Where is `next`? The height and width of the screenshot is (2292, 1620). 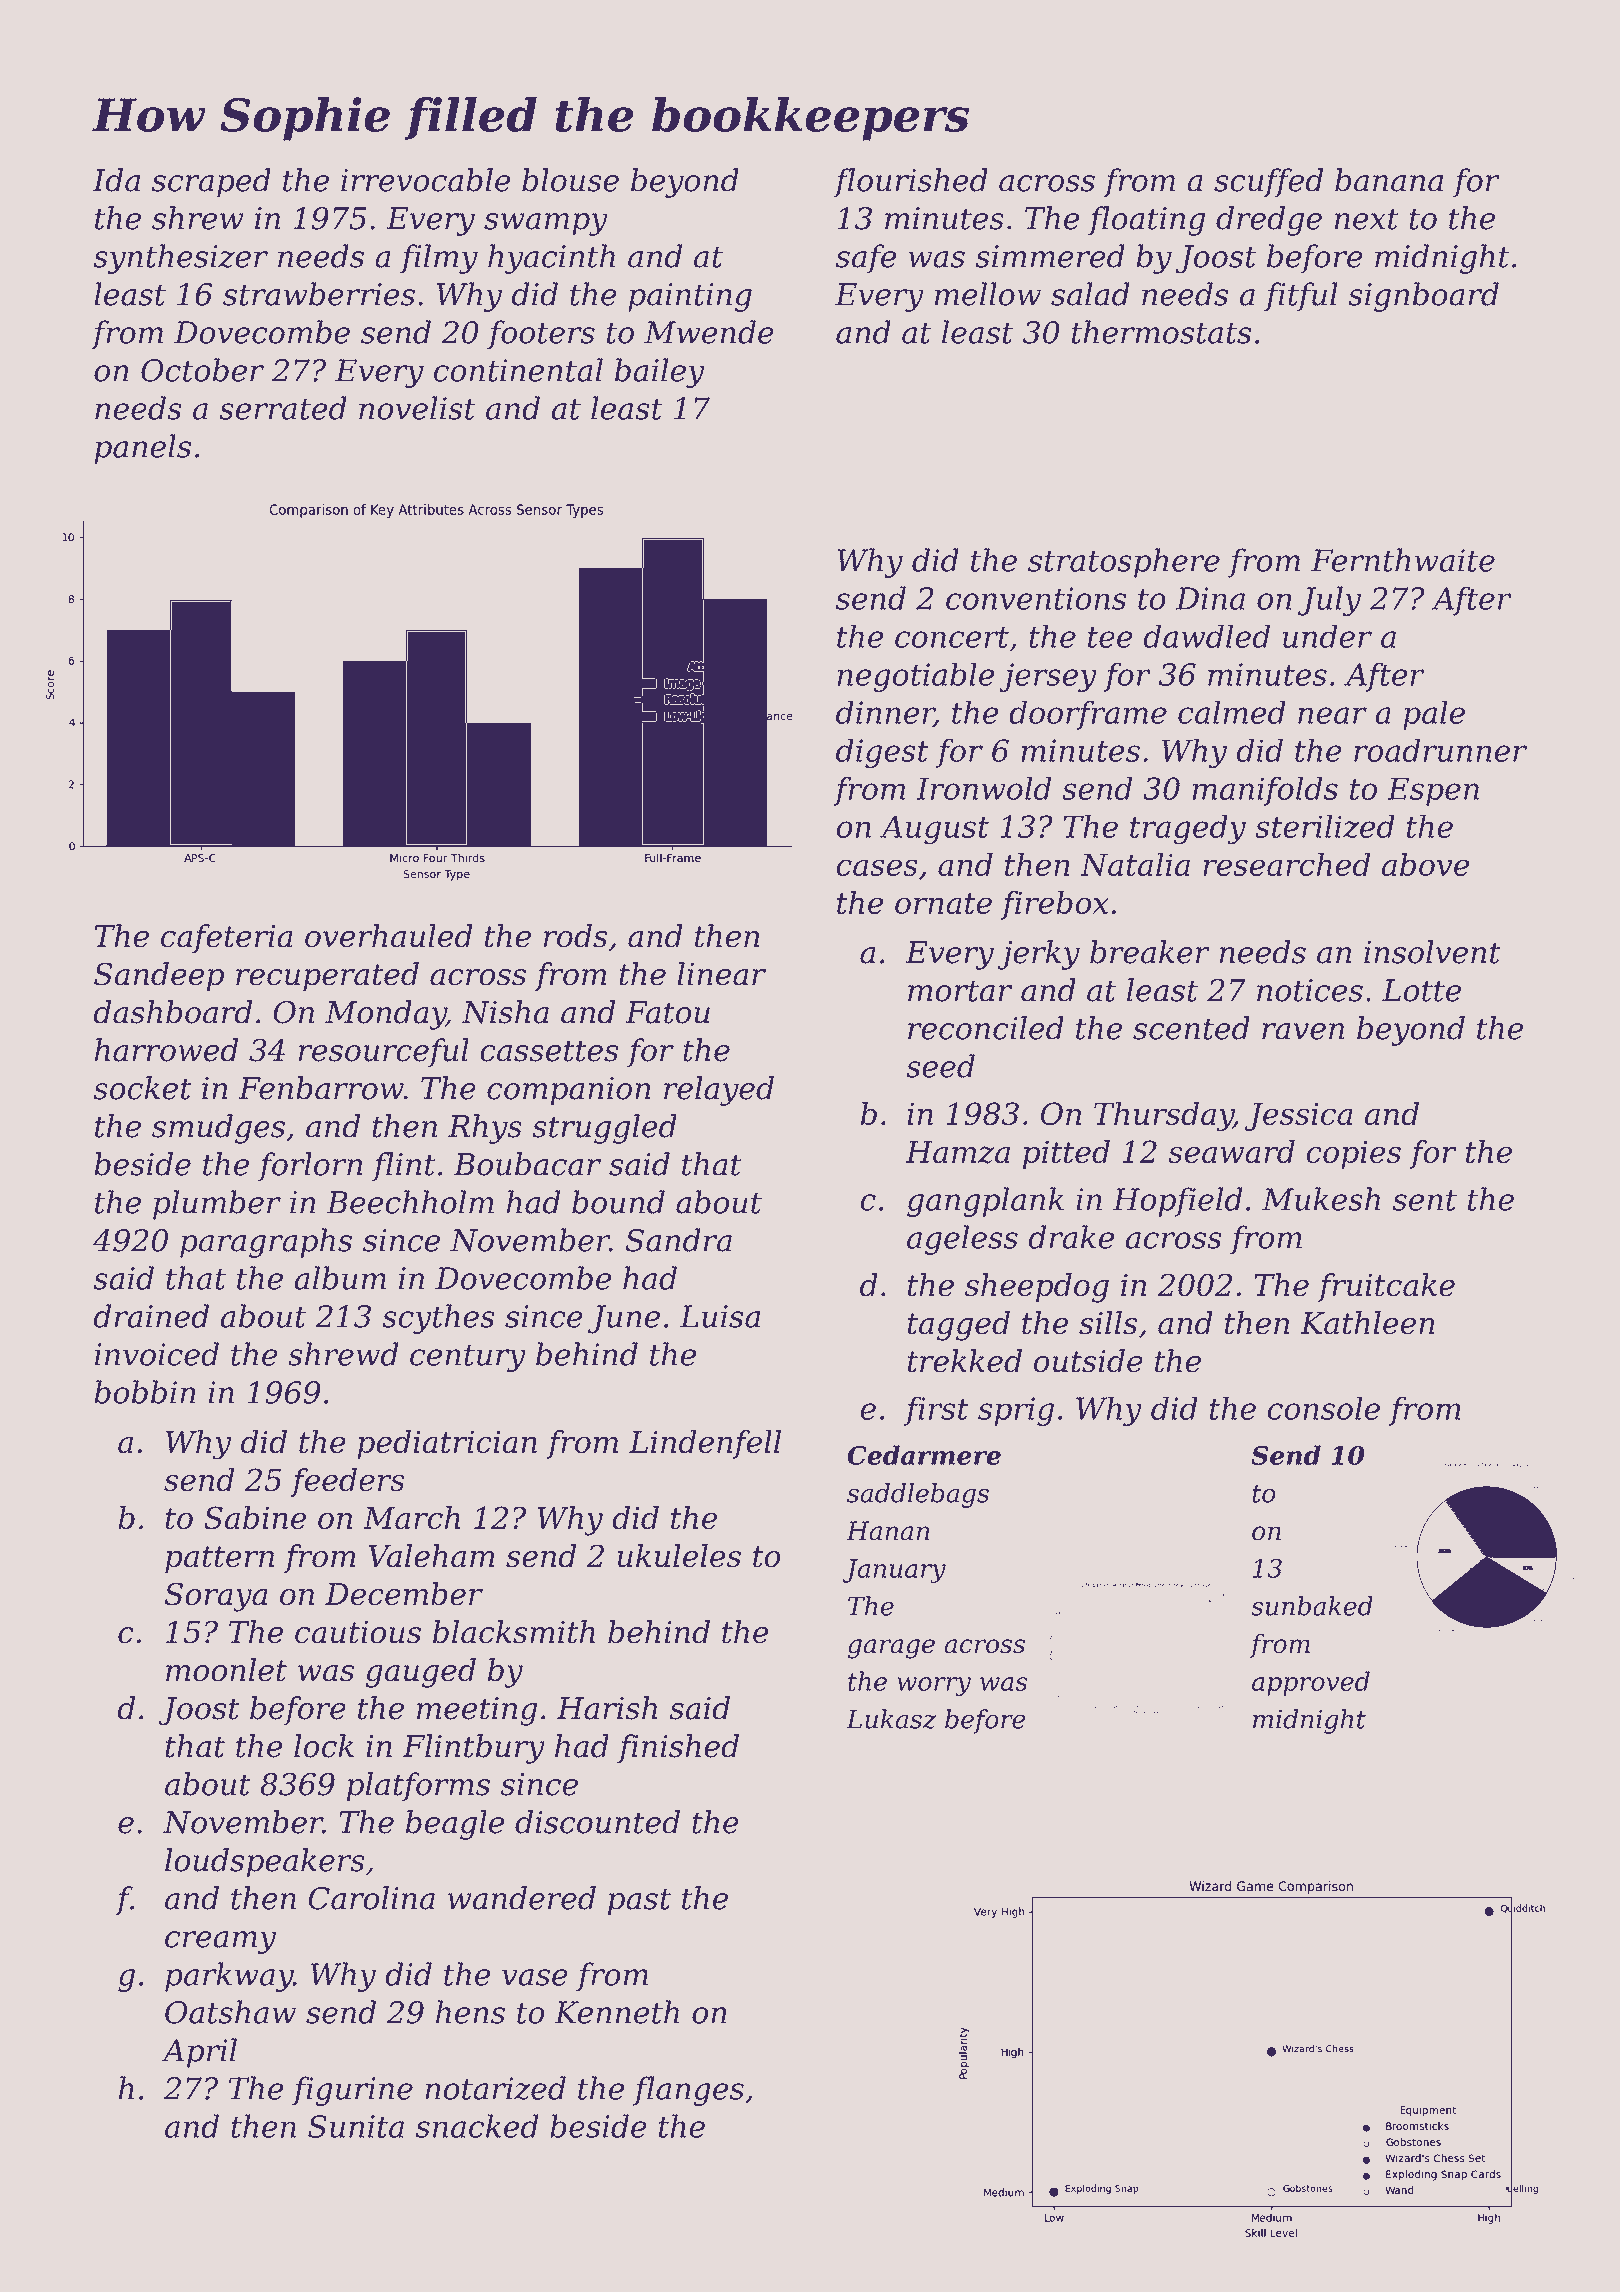 next is located at coordinates (1367, 219).
